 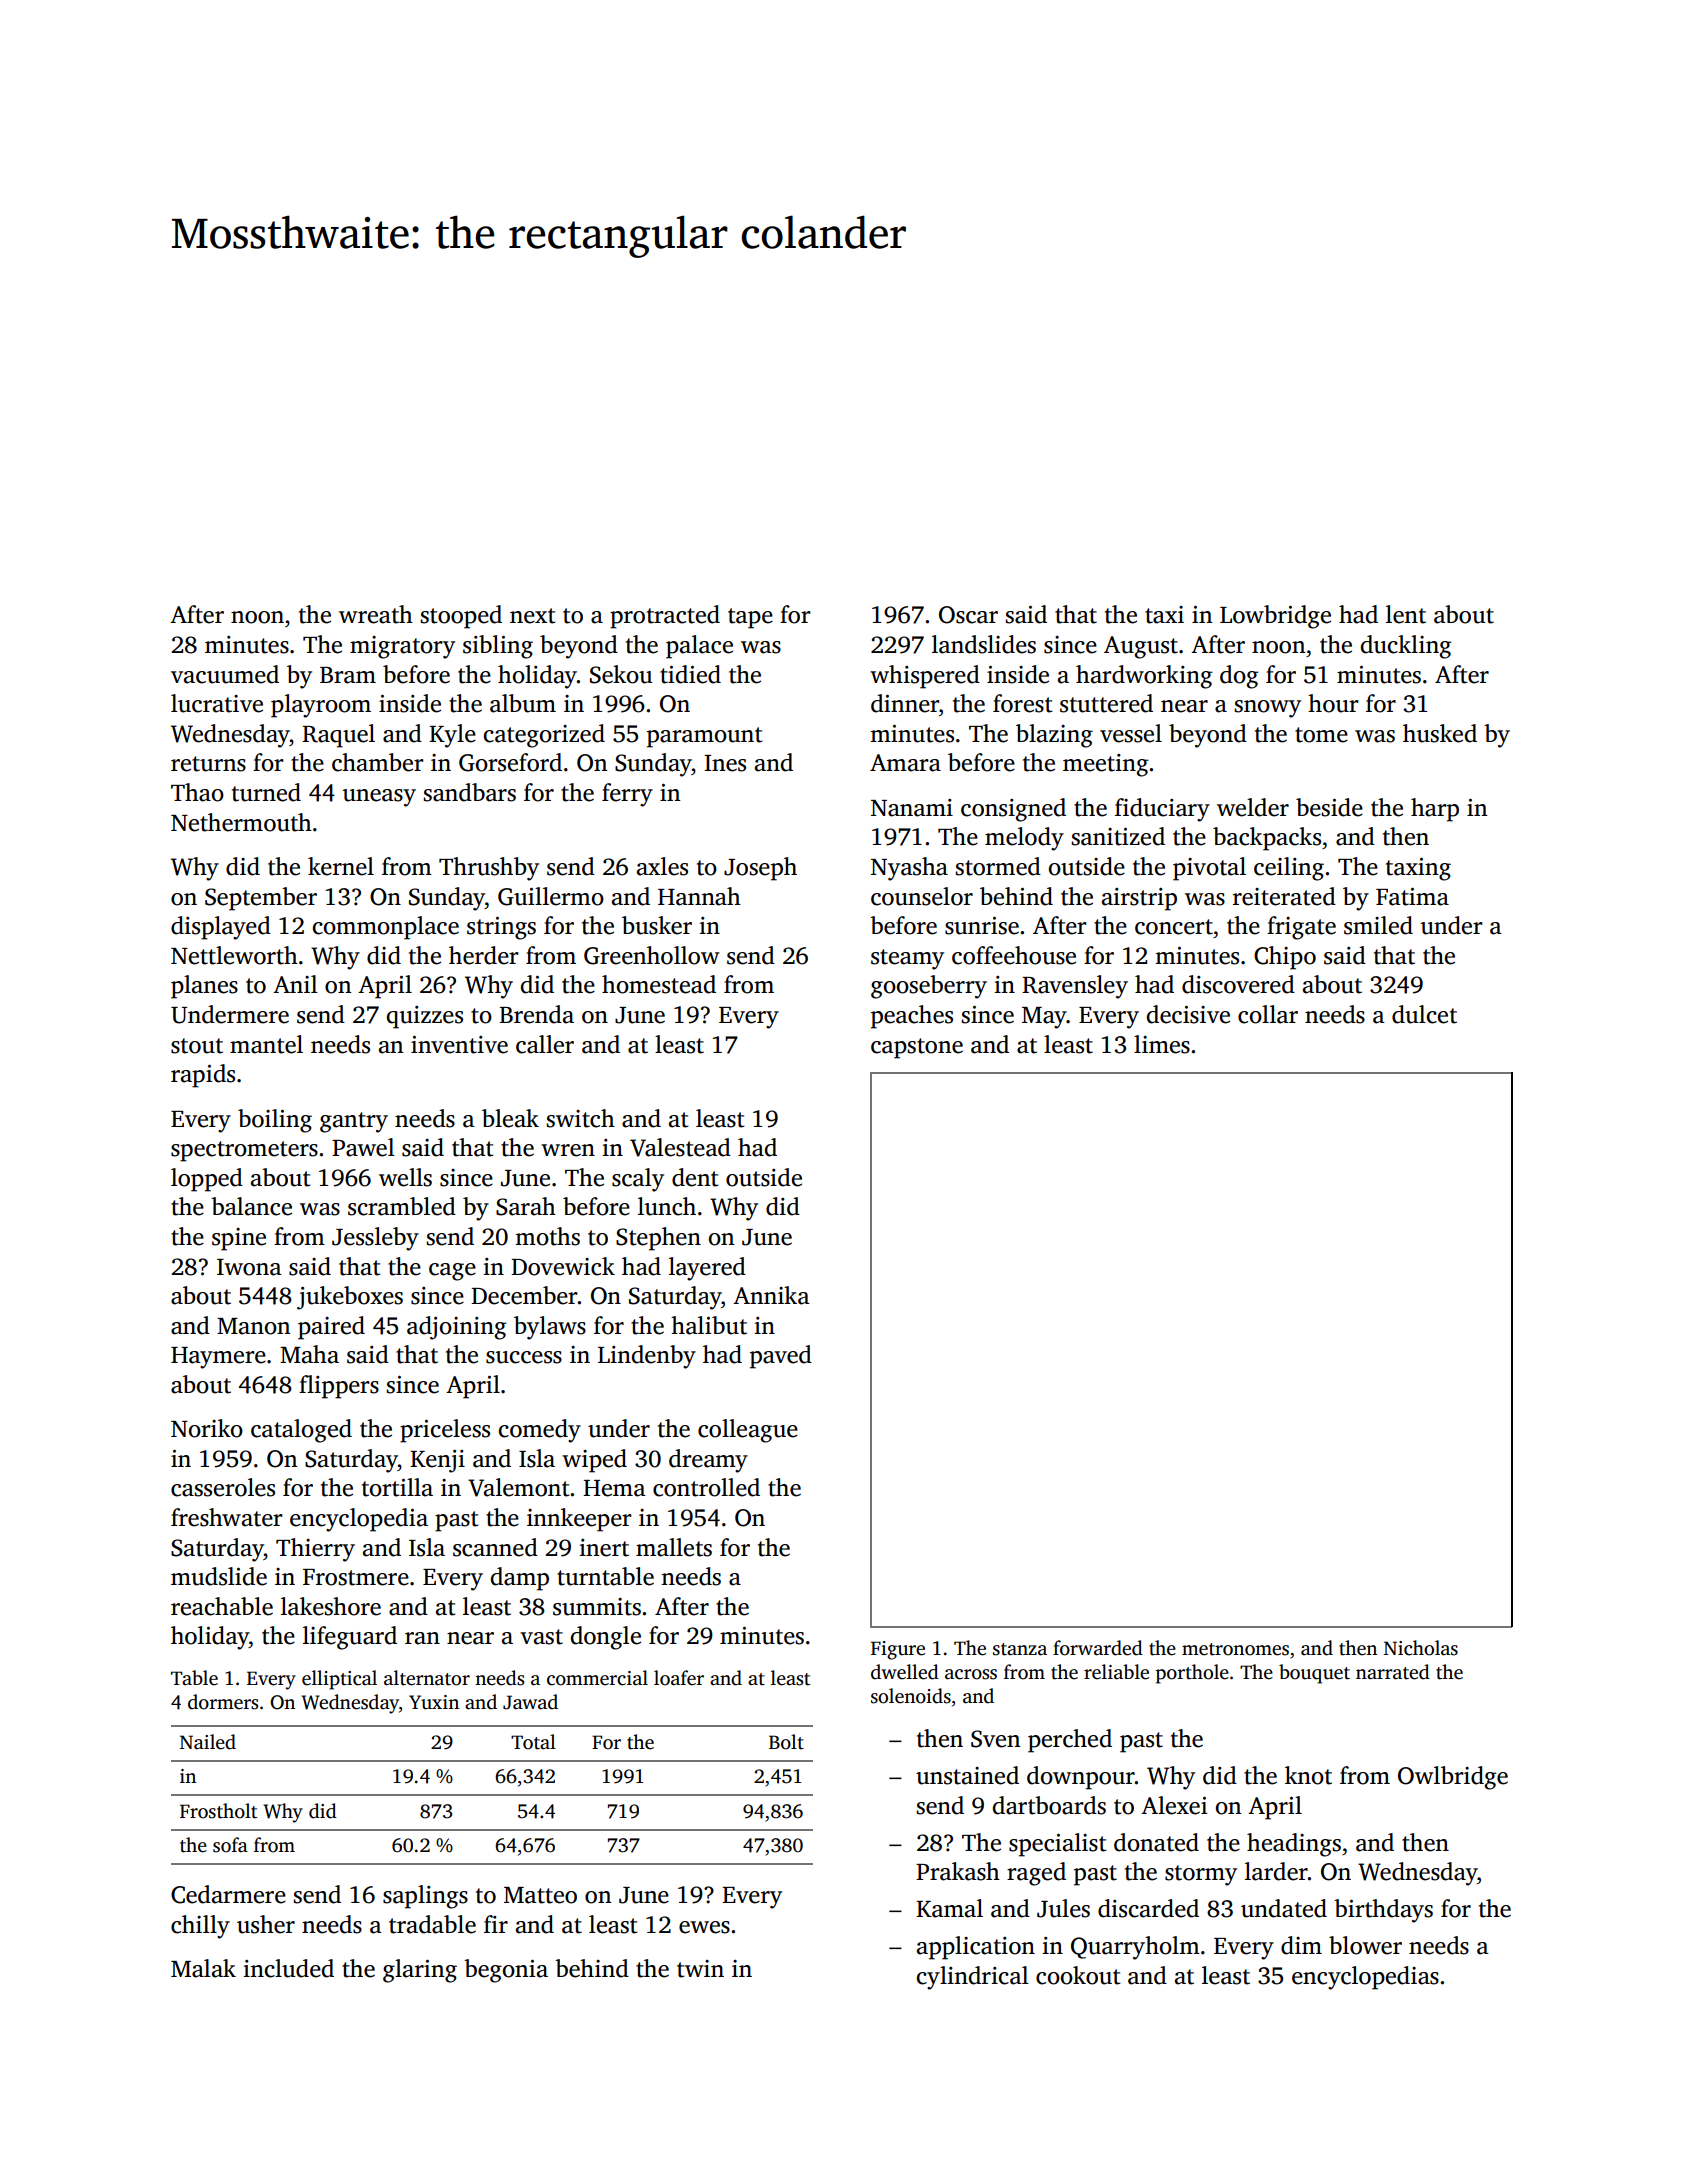 What do you see at coordinates (540, 1431) in the document?
I see `comedy` at bounding box center [540, 1431].
